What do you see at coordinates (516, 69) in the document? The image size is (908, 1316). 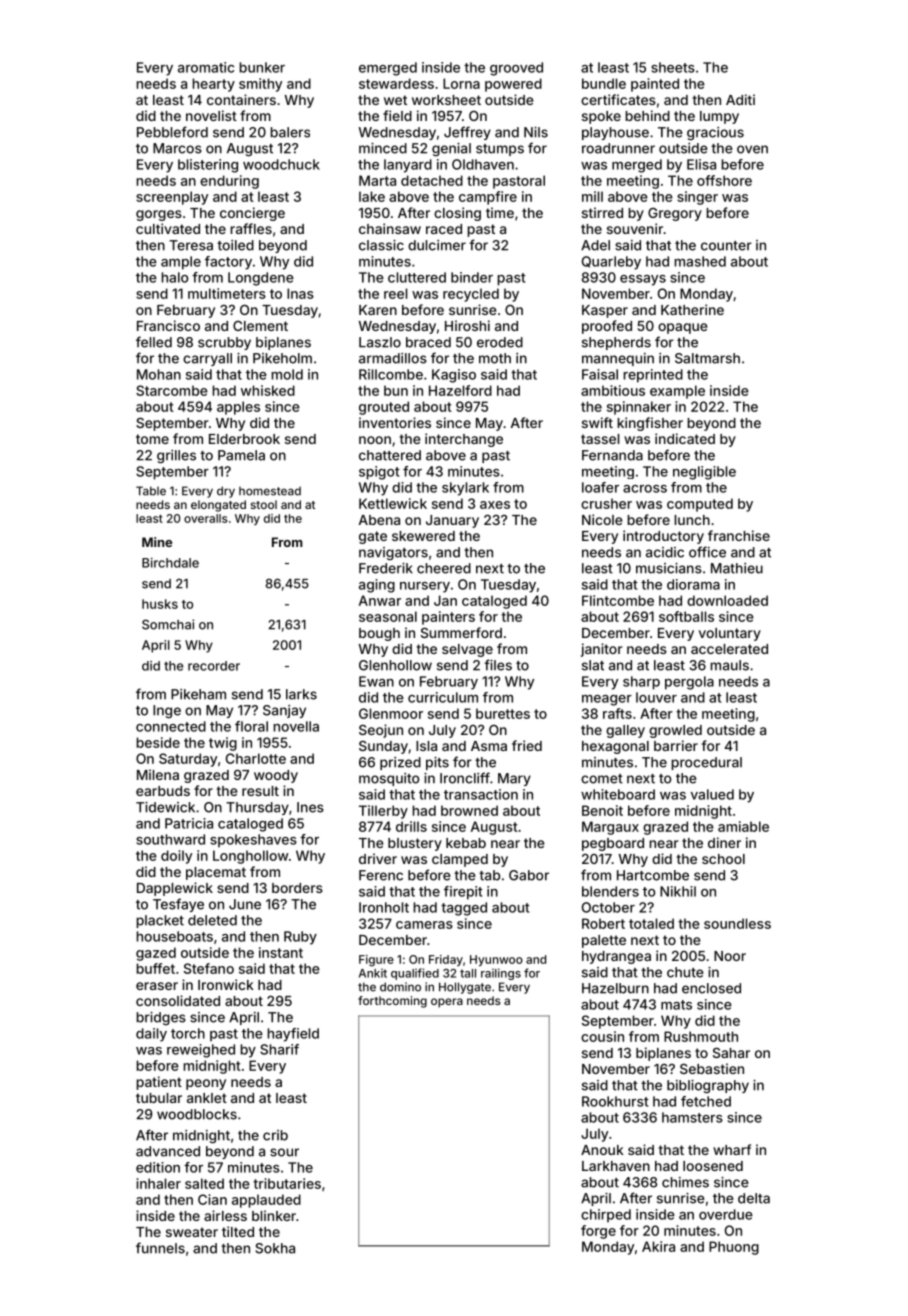 I see `grooved` at bounding box center [516, 69].
